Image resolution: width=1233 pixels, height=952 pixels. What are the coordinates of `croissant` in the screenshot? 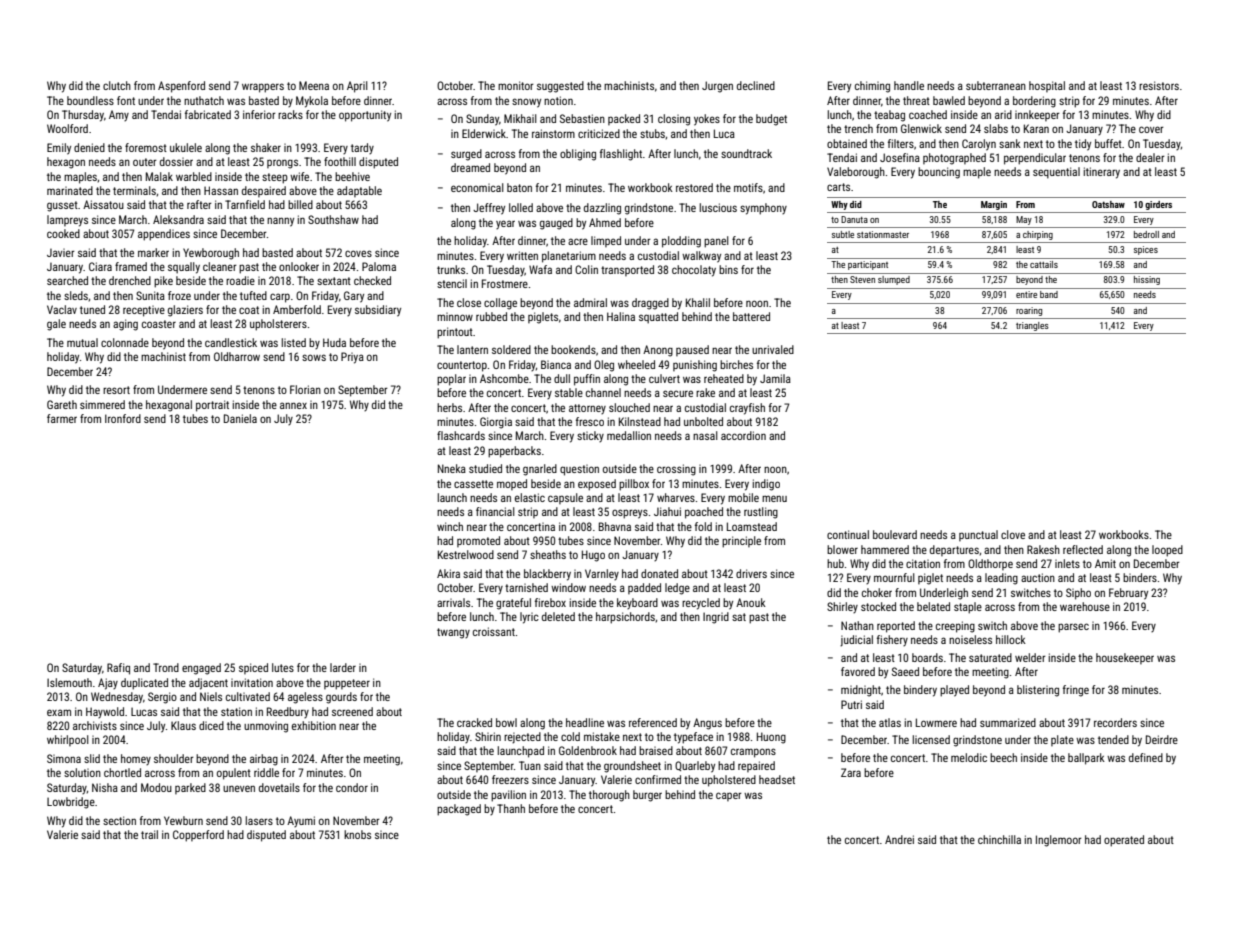 It's located at (494, 631).
